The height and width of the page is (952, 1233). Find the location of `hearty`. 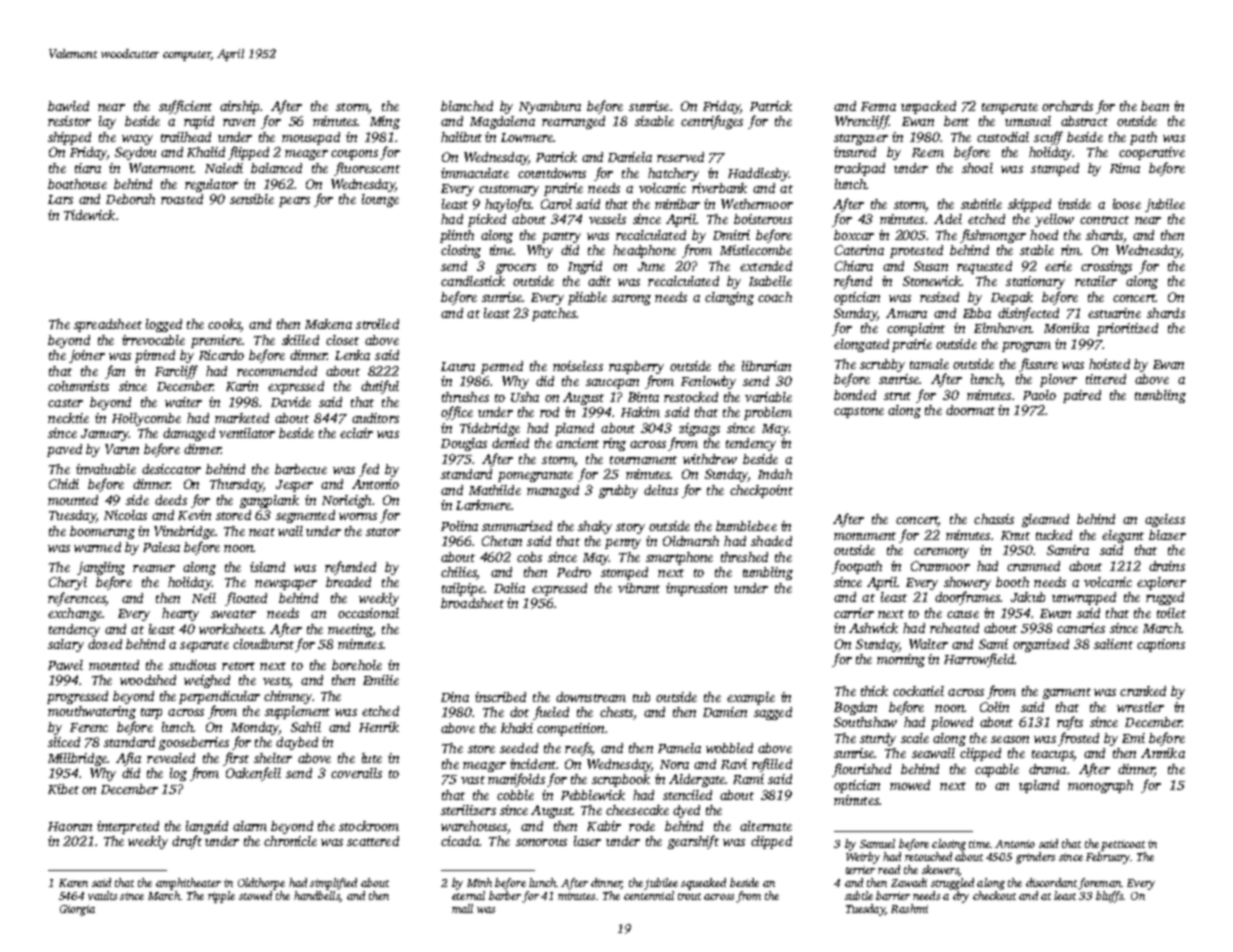

hearty is located at coordinates (180, 614).
